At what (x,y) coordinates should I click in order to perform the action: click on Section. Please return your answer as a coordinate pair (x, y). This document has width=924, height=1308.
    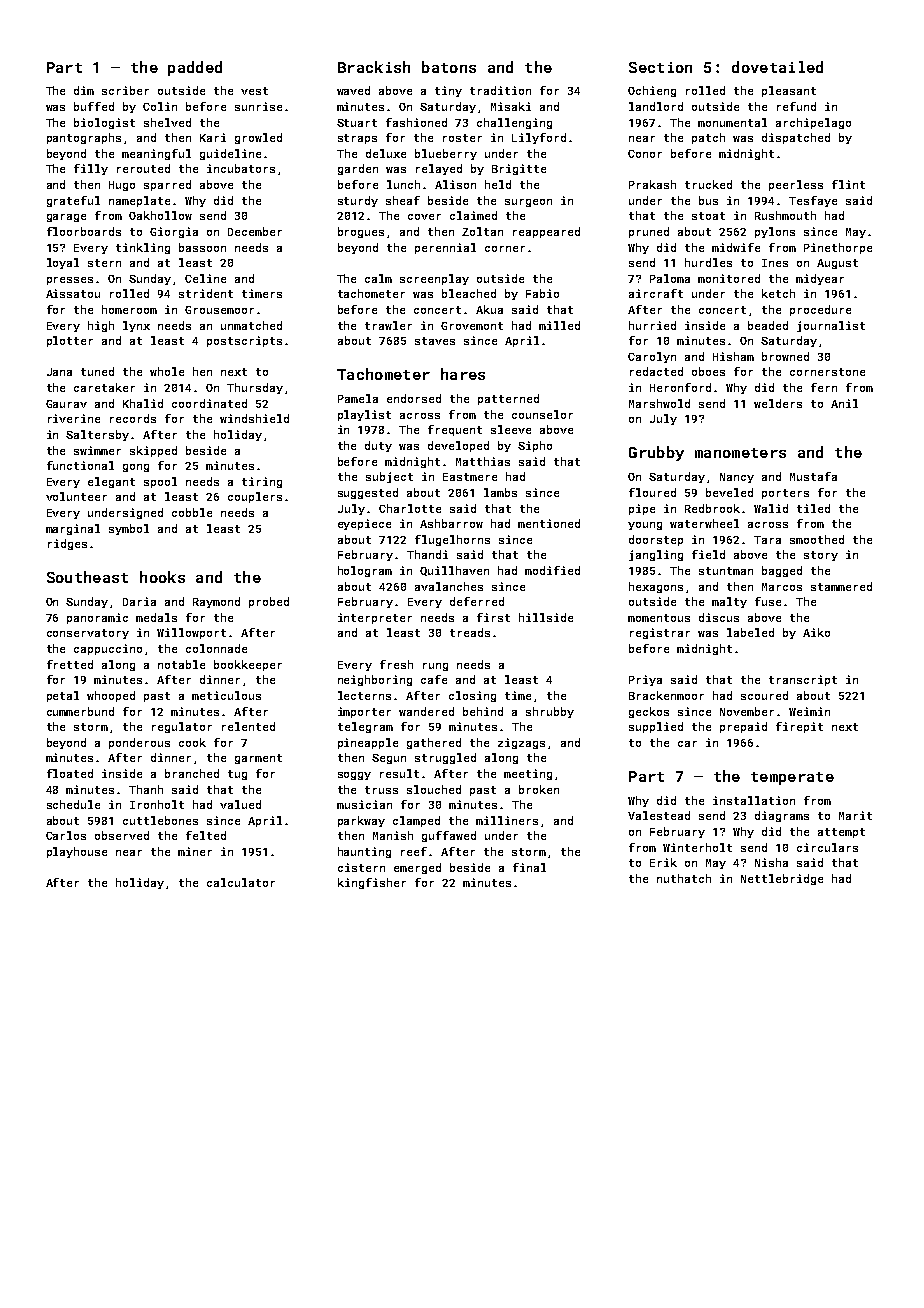
    Looking at the image, I should click on (660, 67).
